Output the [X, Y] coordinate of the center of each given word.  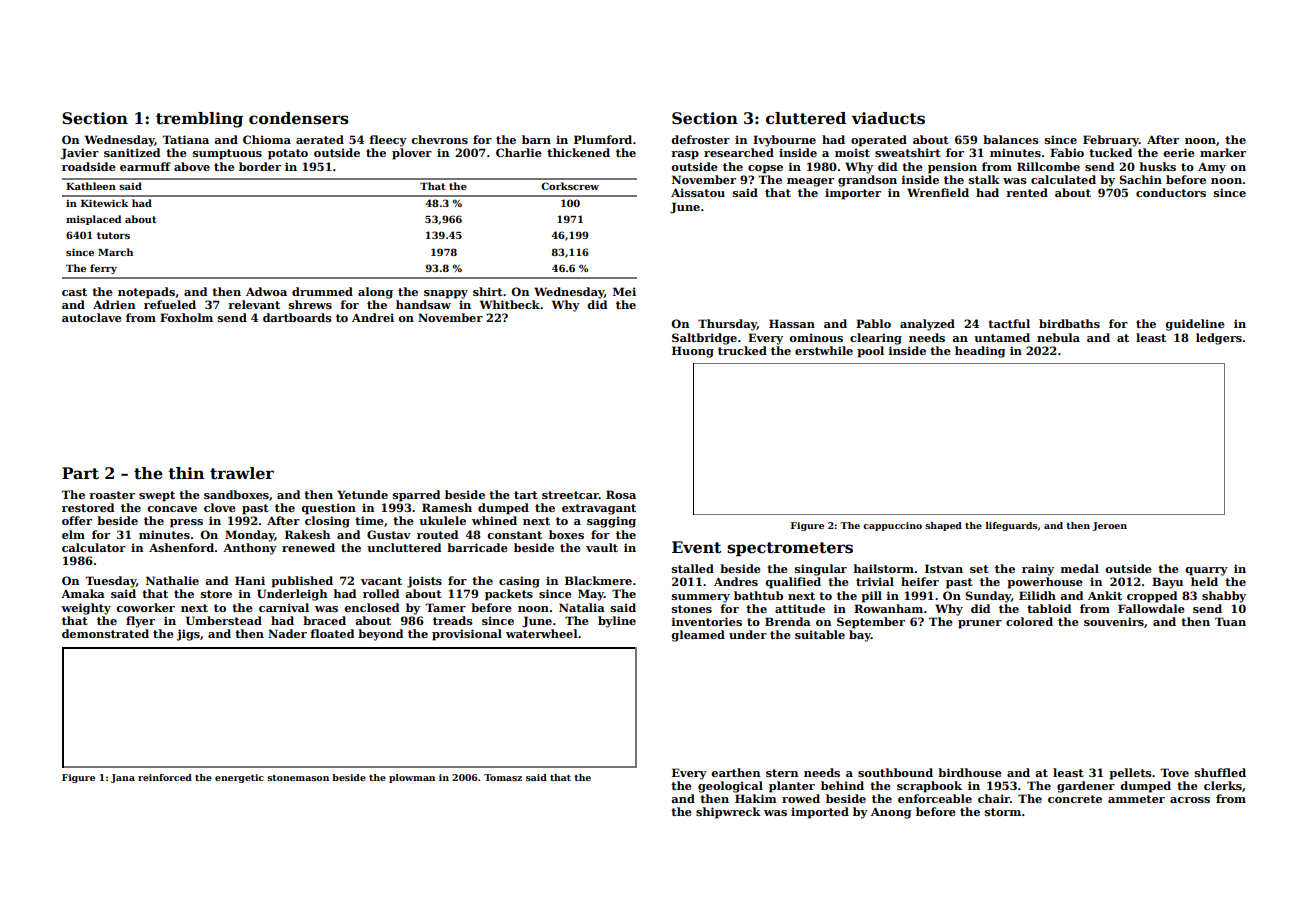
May [591, 595]
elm [73, 534]
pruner [980, 624]
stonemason [298, 778]
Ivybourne [784, 141]
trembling [199, 120]
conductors [1171, 192]
